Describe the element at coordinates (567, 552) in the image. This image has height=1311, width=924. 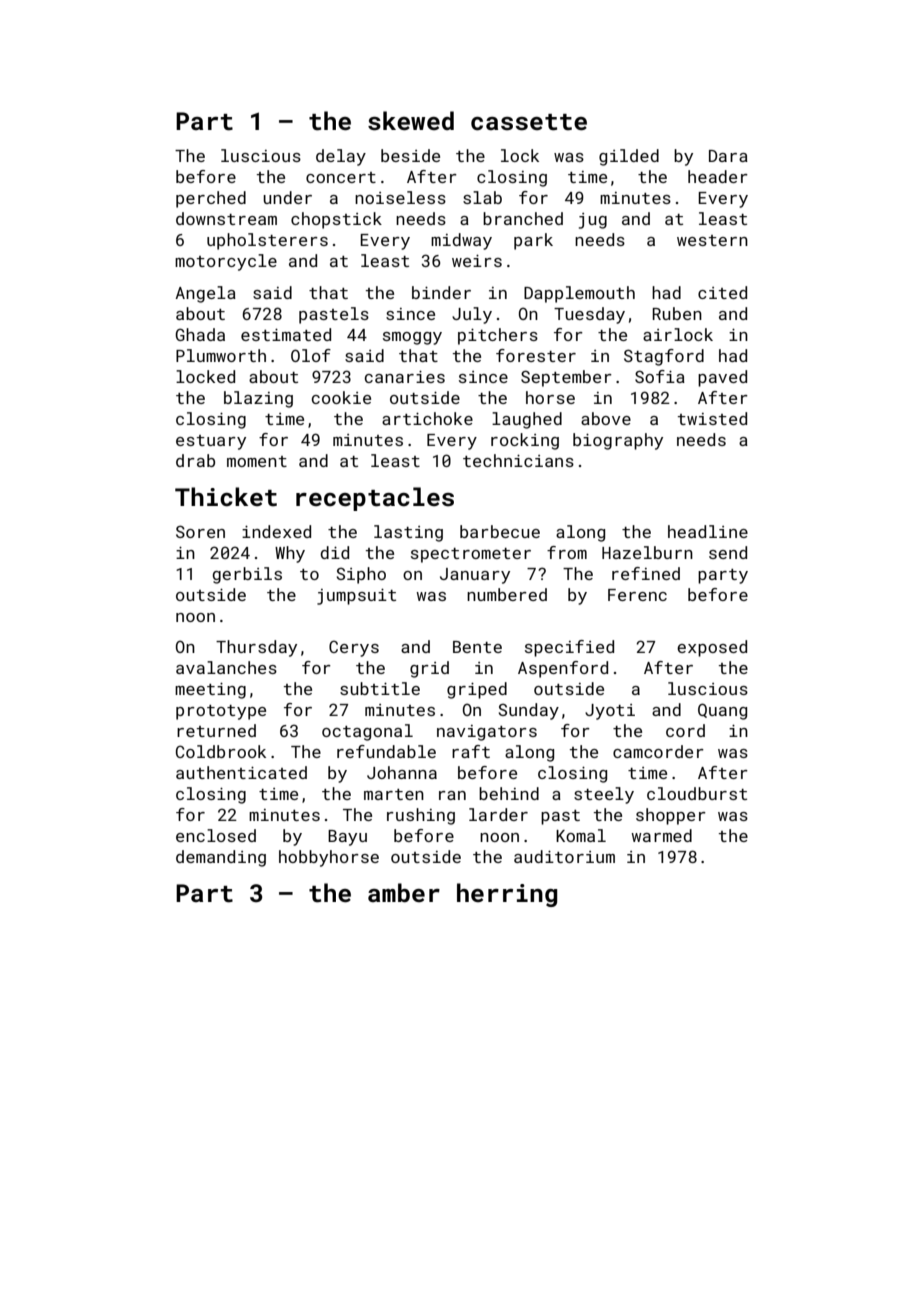
I see `from` at that location.
